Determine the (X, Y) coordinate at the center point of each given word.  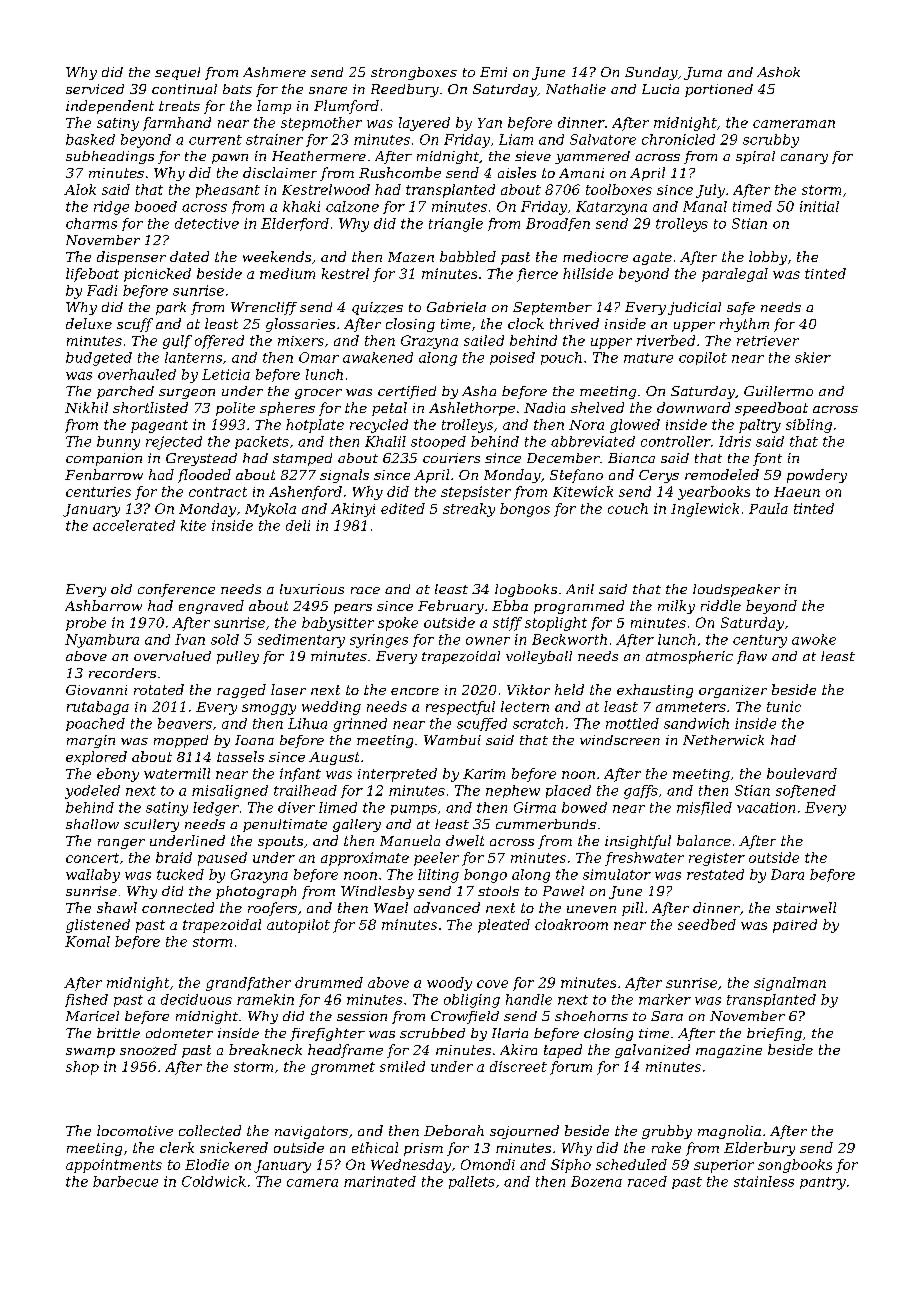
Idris (735, 441)
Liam (516, 139)
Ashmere (274, 72)
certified (407, 392)
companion (104, 459)
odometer (179, 1033)
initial (819, 206)
